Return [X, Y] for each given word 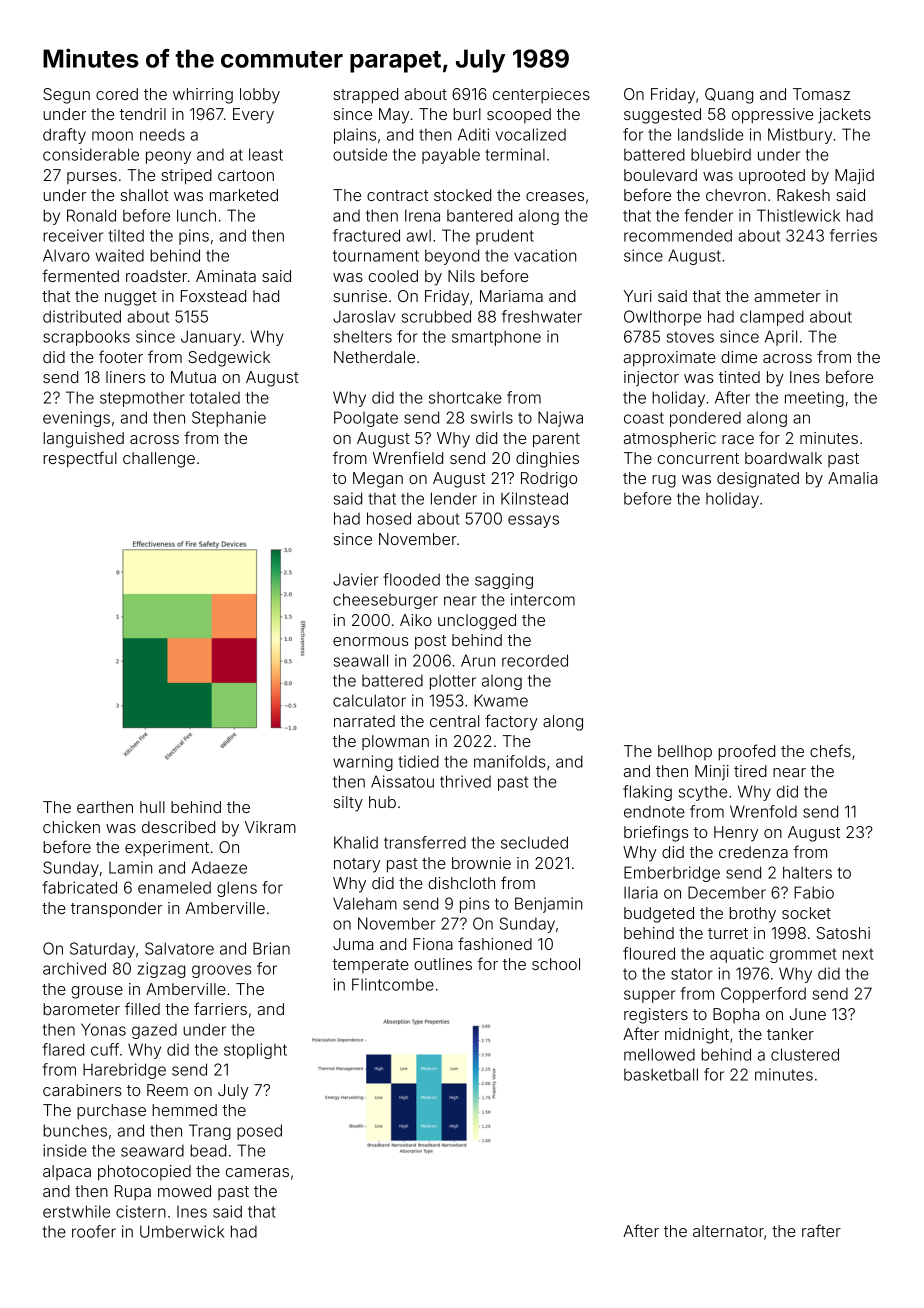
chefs [830, 750]
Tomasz [821, 94]
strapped [366, 96]
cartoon [246, 175]
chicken [71, 827]
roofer [94, 1231]
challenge [159, 460]
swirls [492, 417]
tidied [418, 761]
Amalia [852, 478]
